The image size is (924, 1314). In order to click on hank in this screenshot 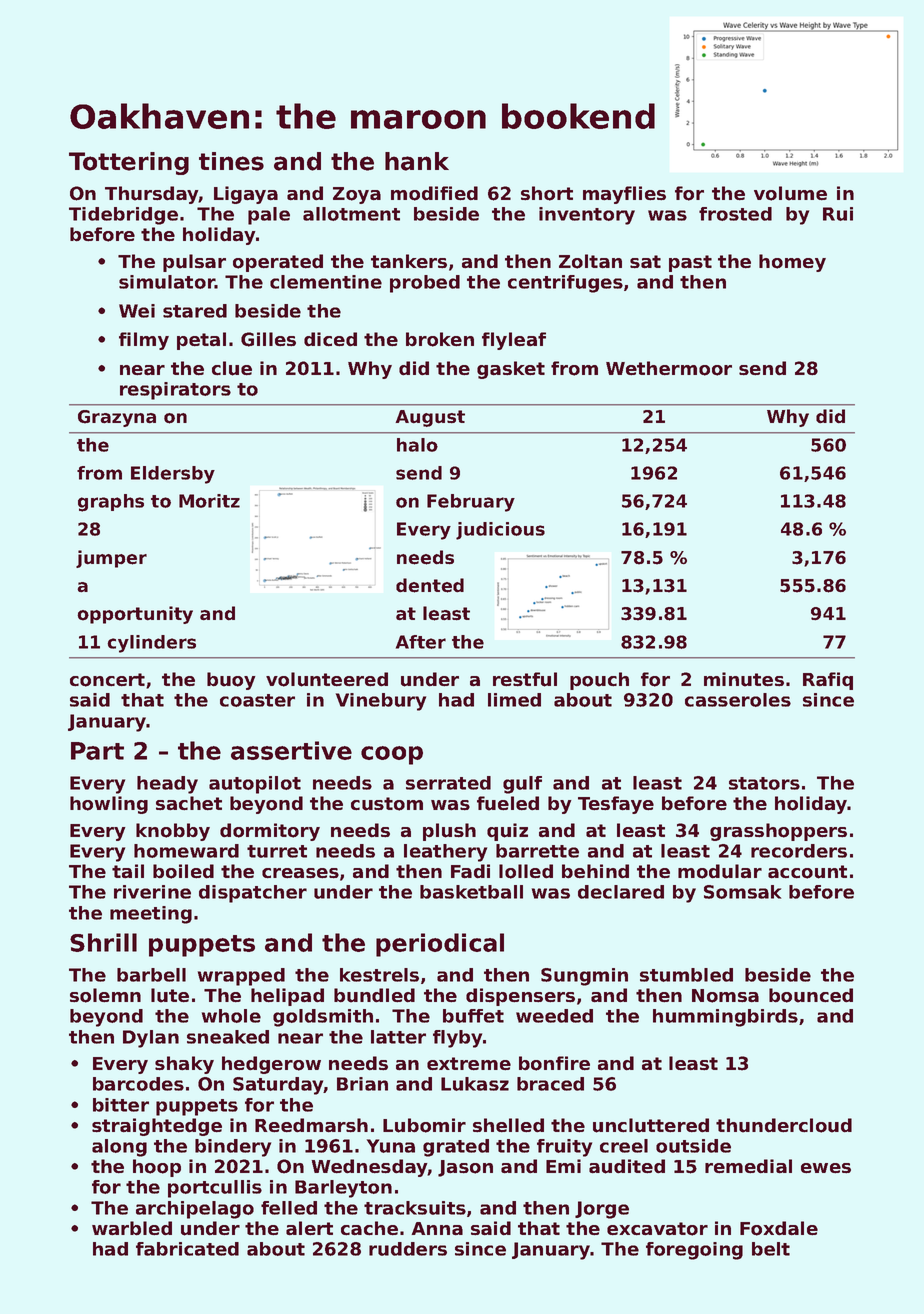, I will do `click(417, 161)`.
